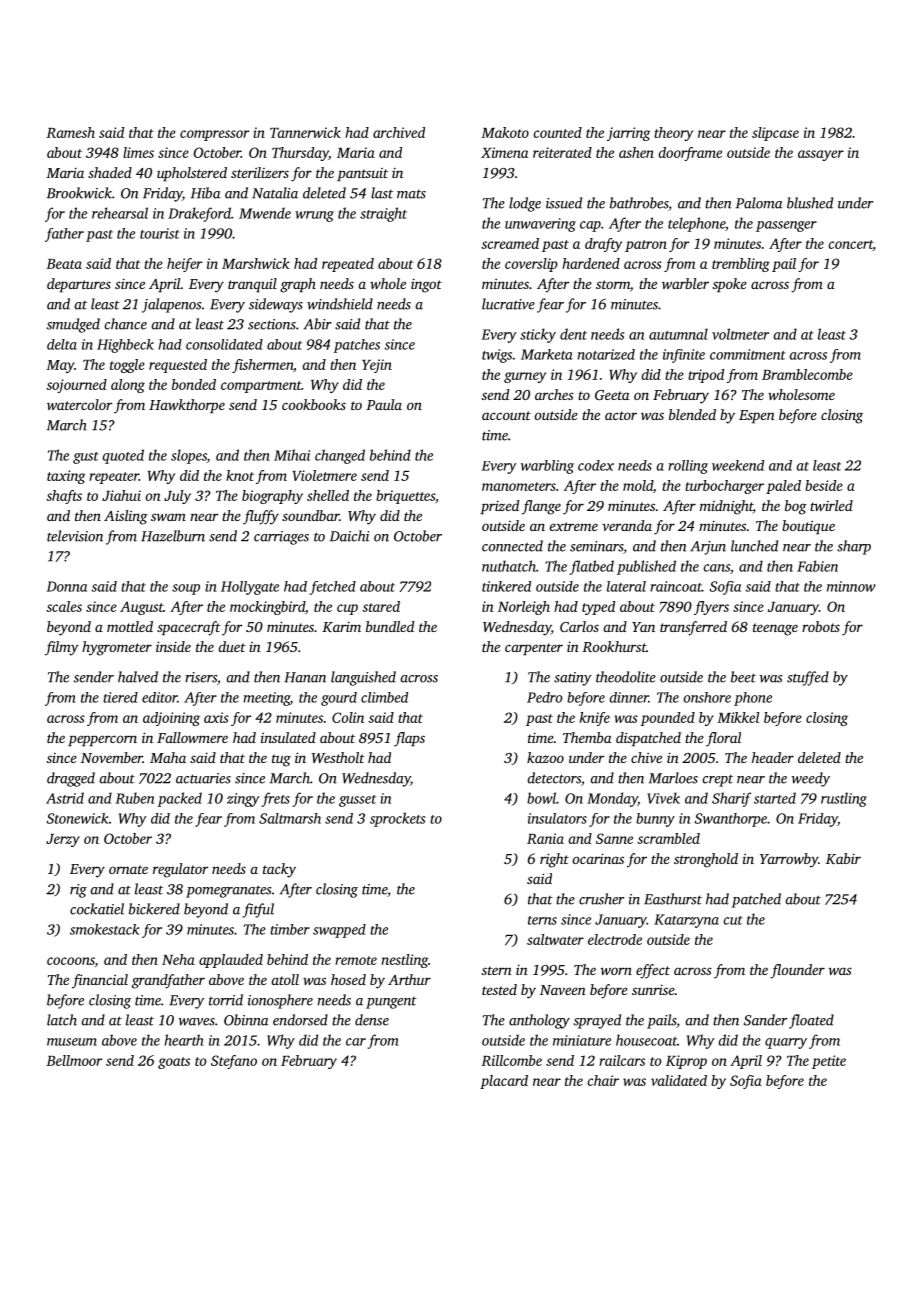 The height and width of the screenshot is (1314, 924). Describe the element at coordinates (180, 799) in the screenshot. I see `packed` at that location.
